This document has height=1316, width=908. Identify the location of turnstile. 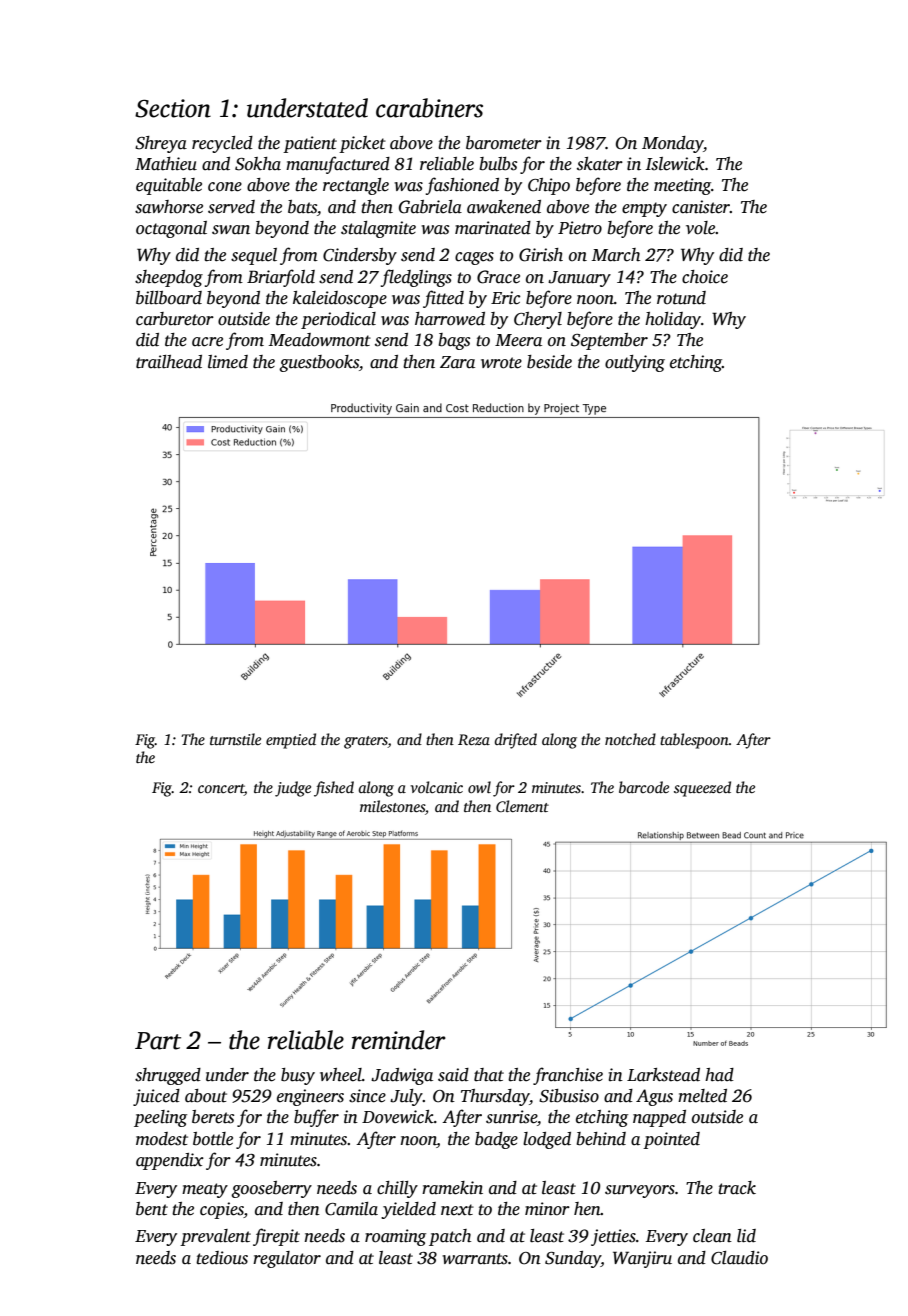
(235, 739).
